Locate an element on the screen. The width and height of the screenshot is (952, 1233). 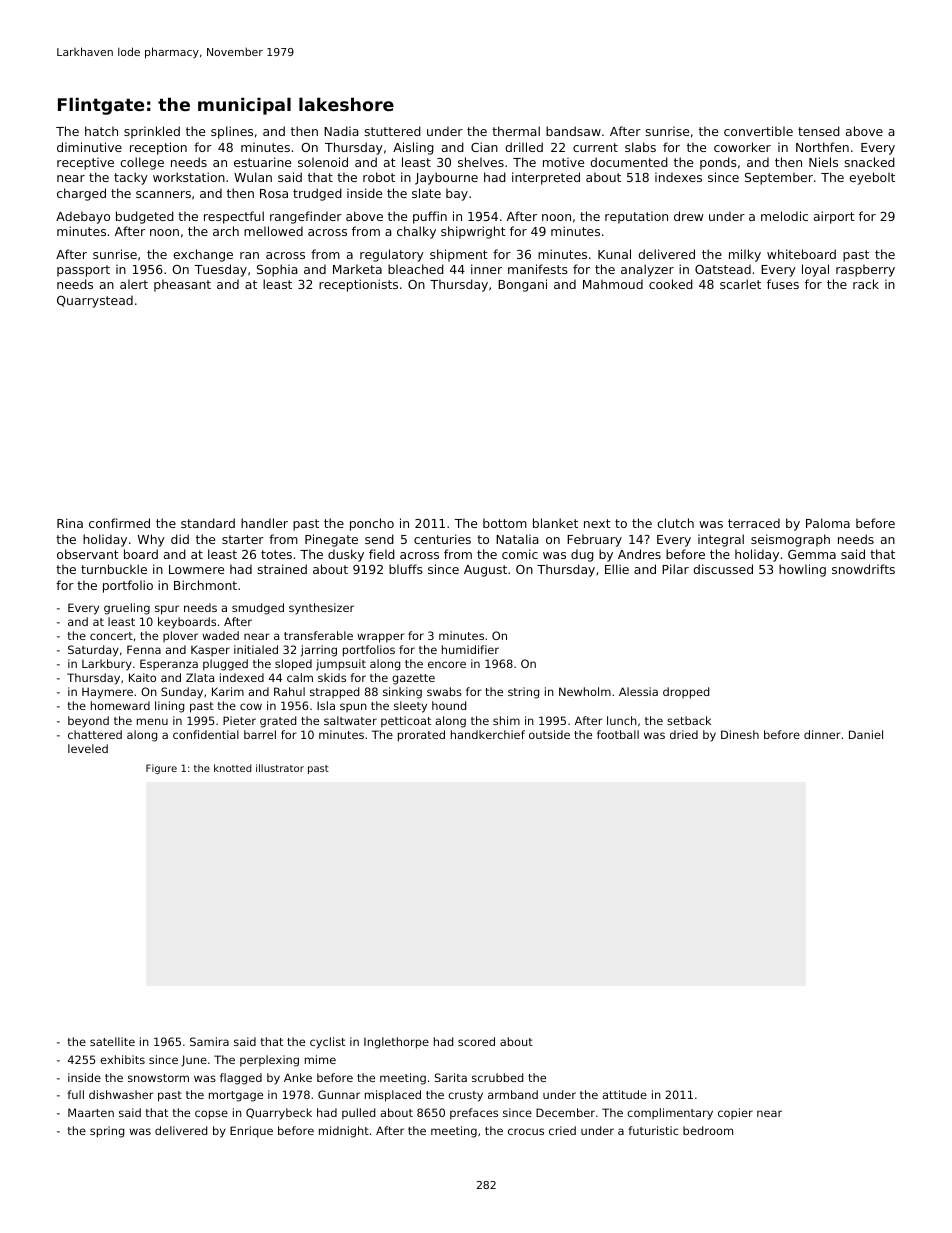
terraced is located at coordinates (754, 523).
